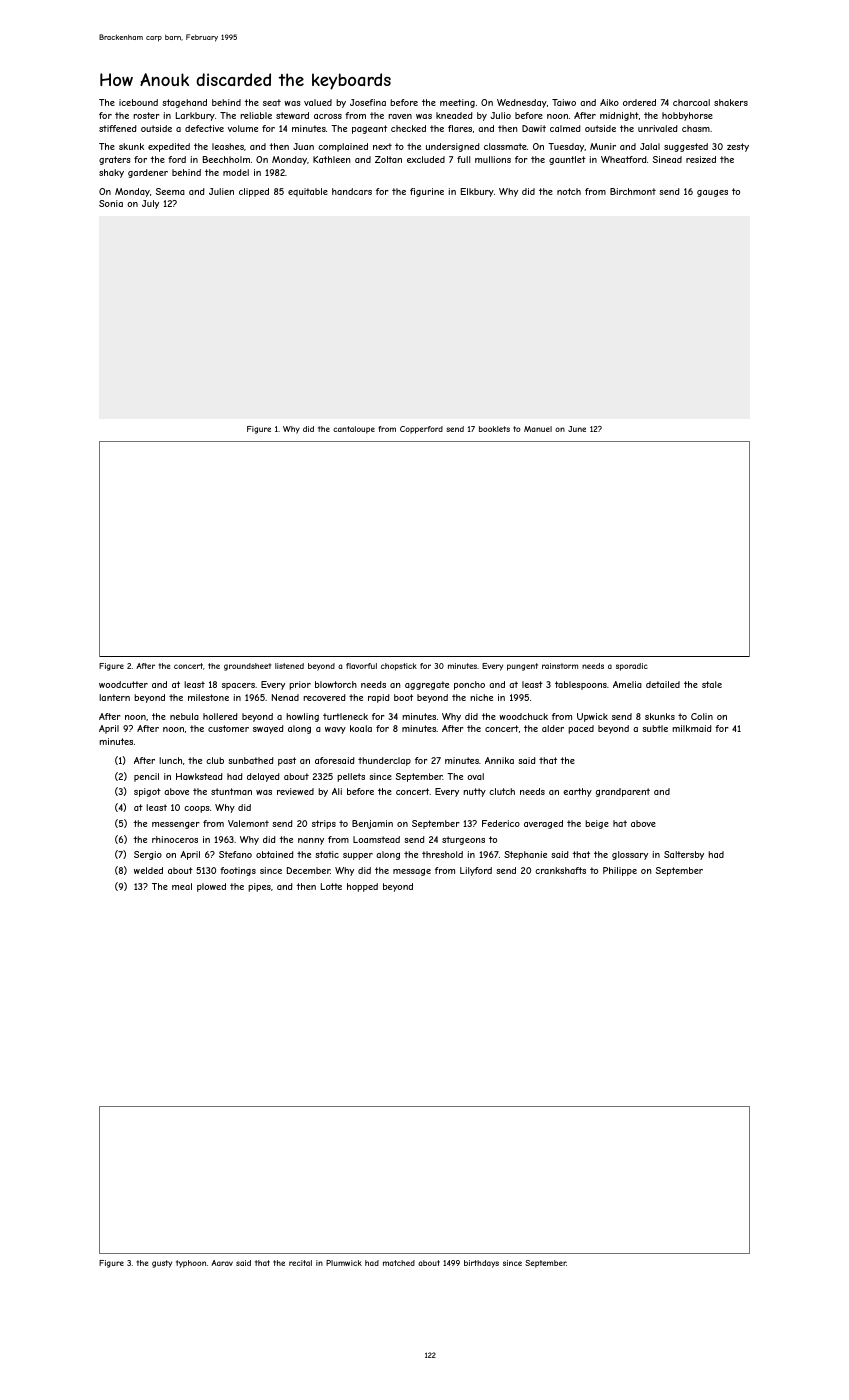 This document has height=1400, width=849. I want to click on notch, so click(569, 191).
